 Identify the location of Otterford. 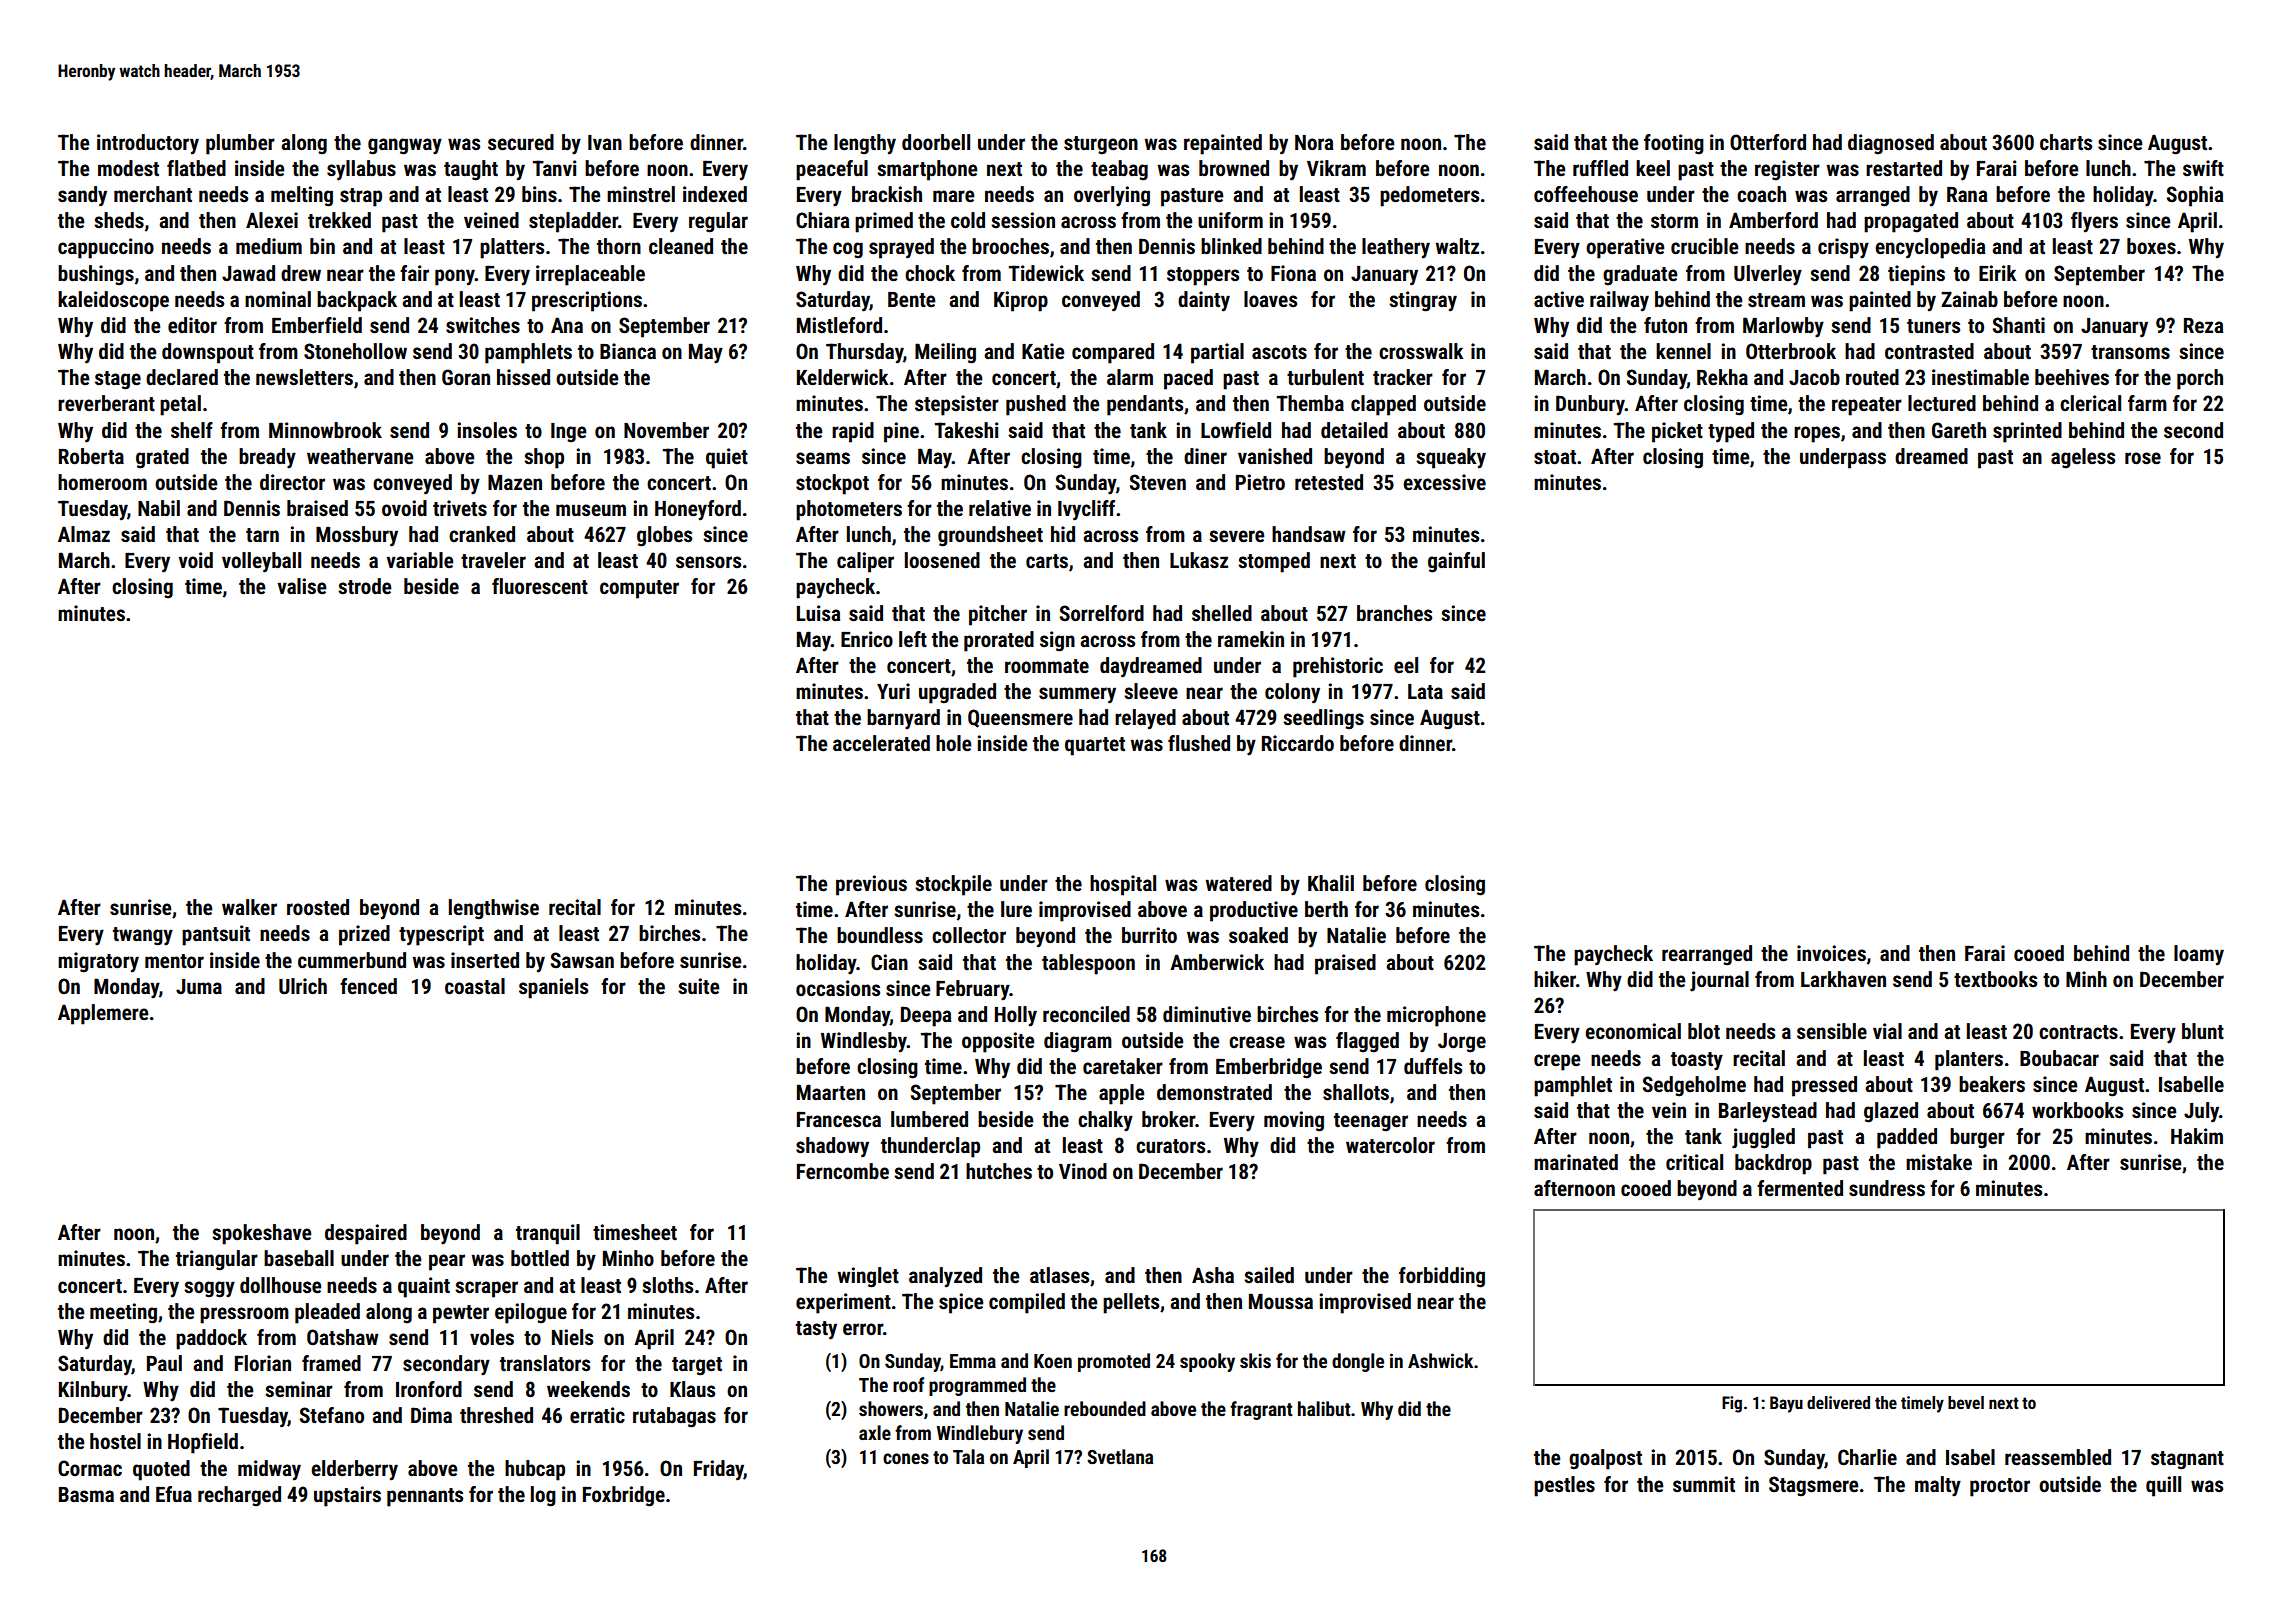
(1768, 142).
